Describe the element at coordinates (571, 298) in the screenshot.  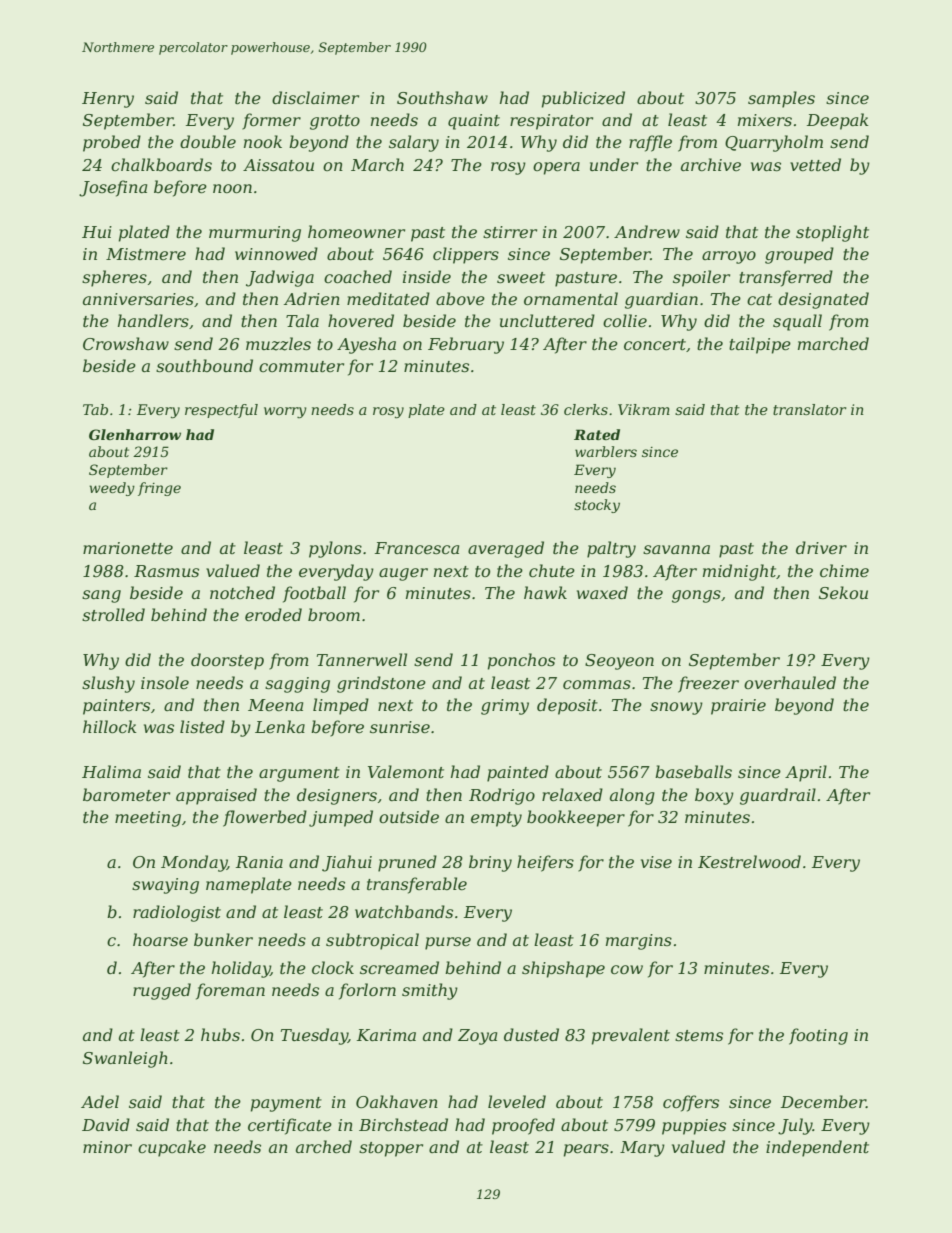
I see `ornamental` at that location.
